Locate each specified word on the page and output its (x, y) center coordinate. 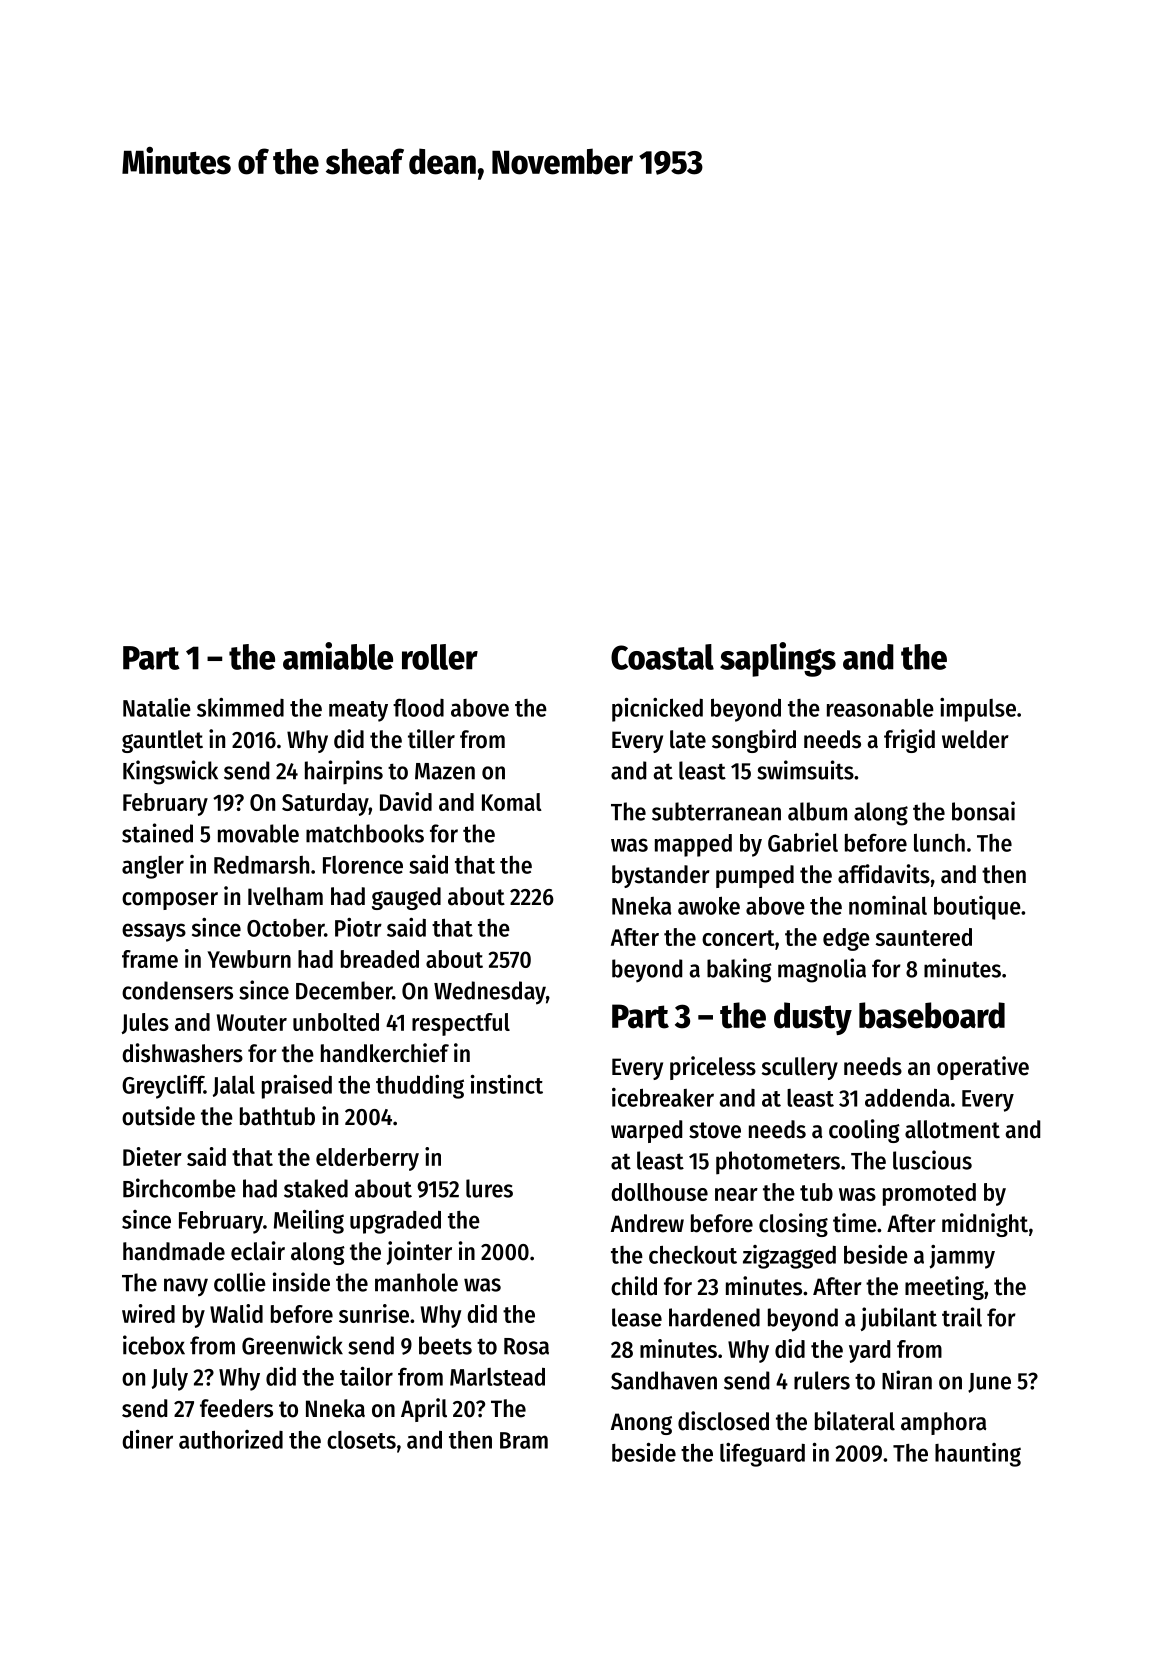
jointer (419, 1253)
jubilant (898, 1319)
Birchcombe (179, 1188)
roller (440, 657)
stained (157, 833)
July (170, 1379)
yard (869, 1351)
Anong (641, 1424)
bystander (661, 876)
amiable (338, 656)
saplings (778, 659)
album (817, 811)
